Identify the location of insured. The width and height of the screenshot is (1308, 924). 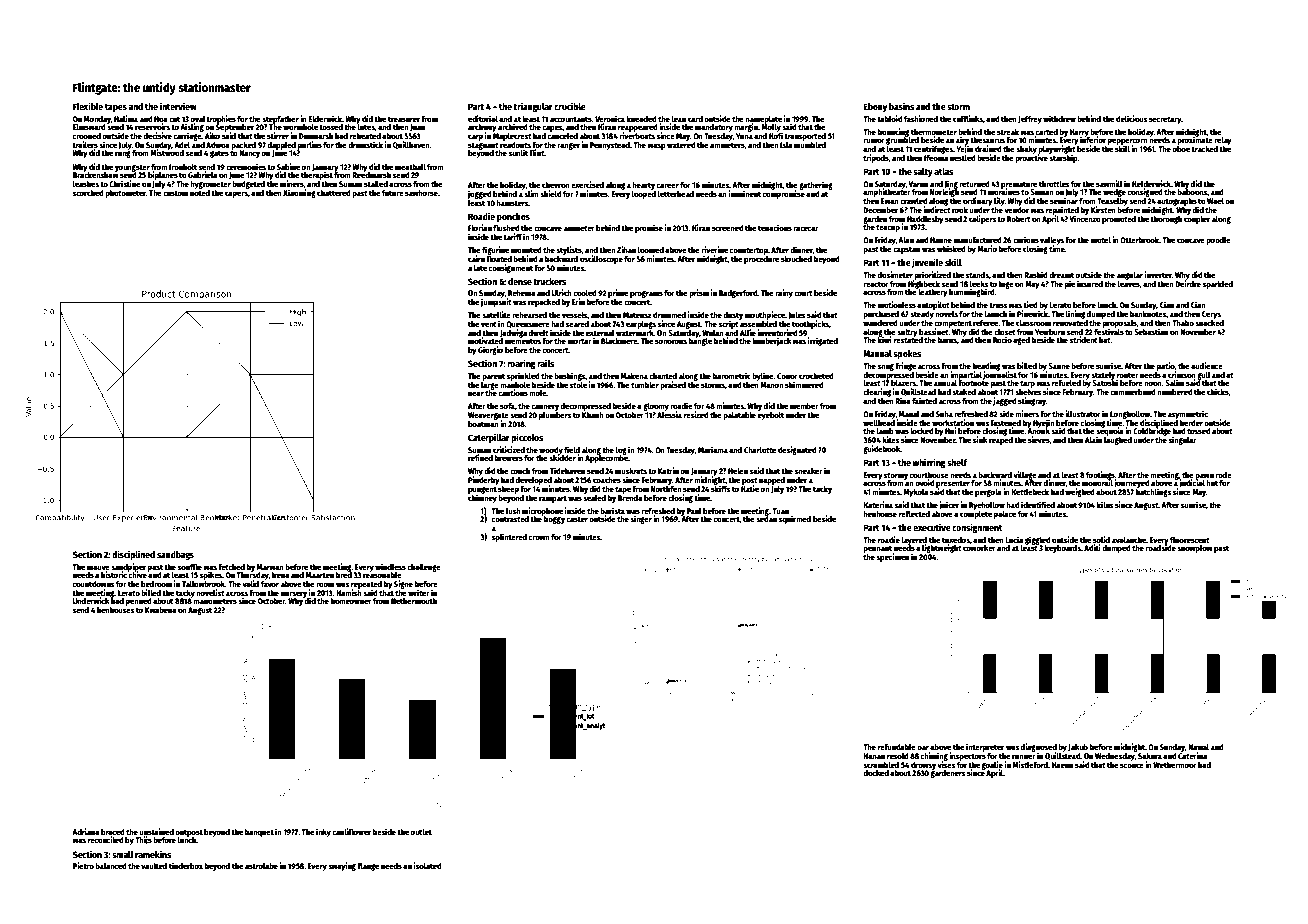
(1090, 283).
